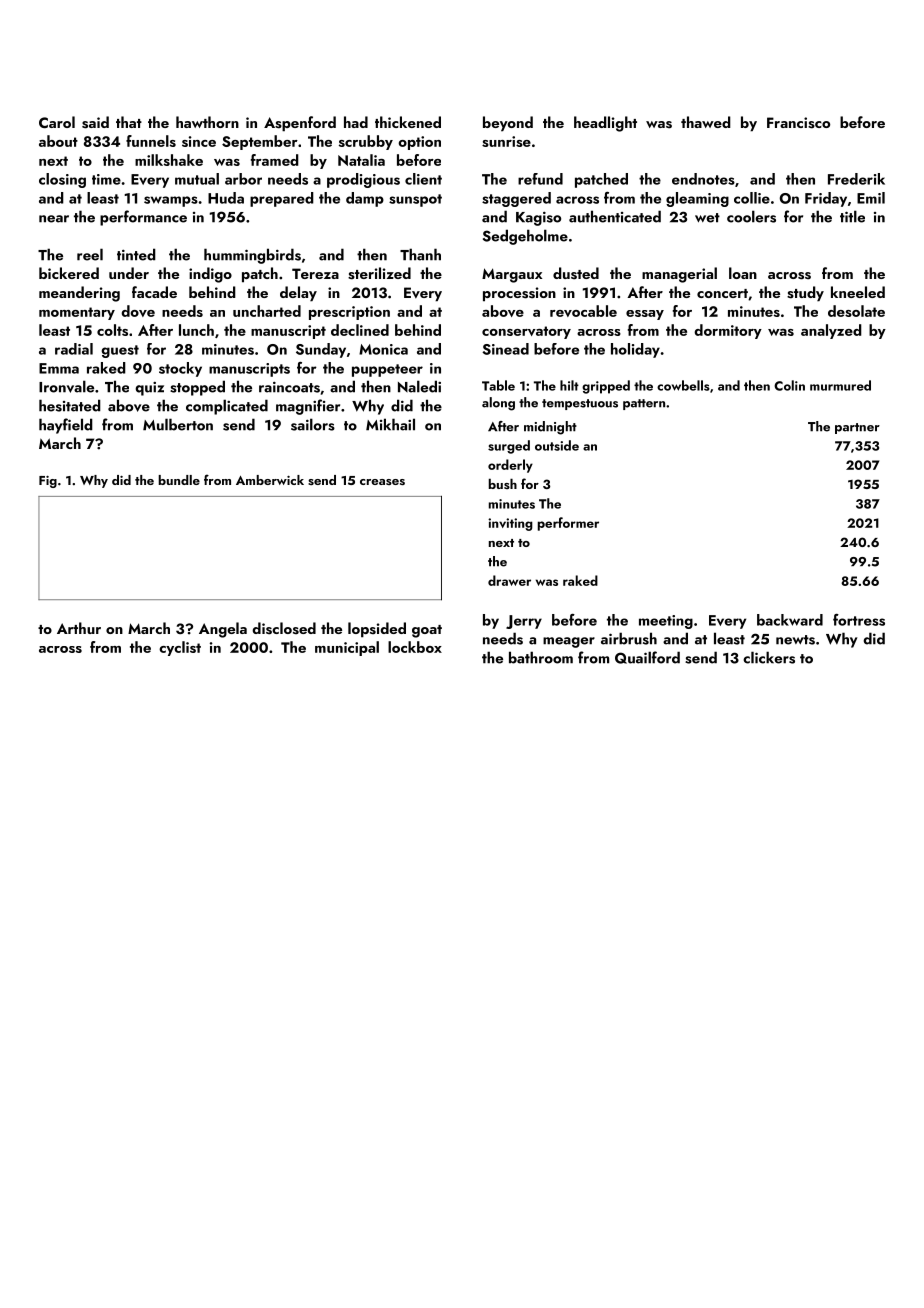 This screenshot has width=924, height=1308. What do you see at coordinates (541, 657) in the screenshot?
I see `bathroom` at bounding box center [541, 657].
